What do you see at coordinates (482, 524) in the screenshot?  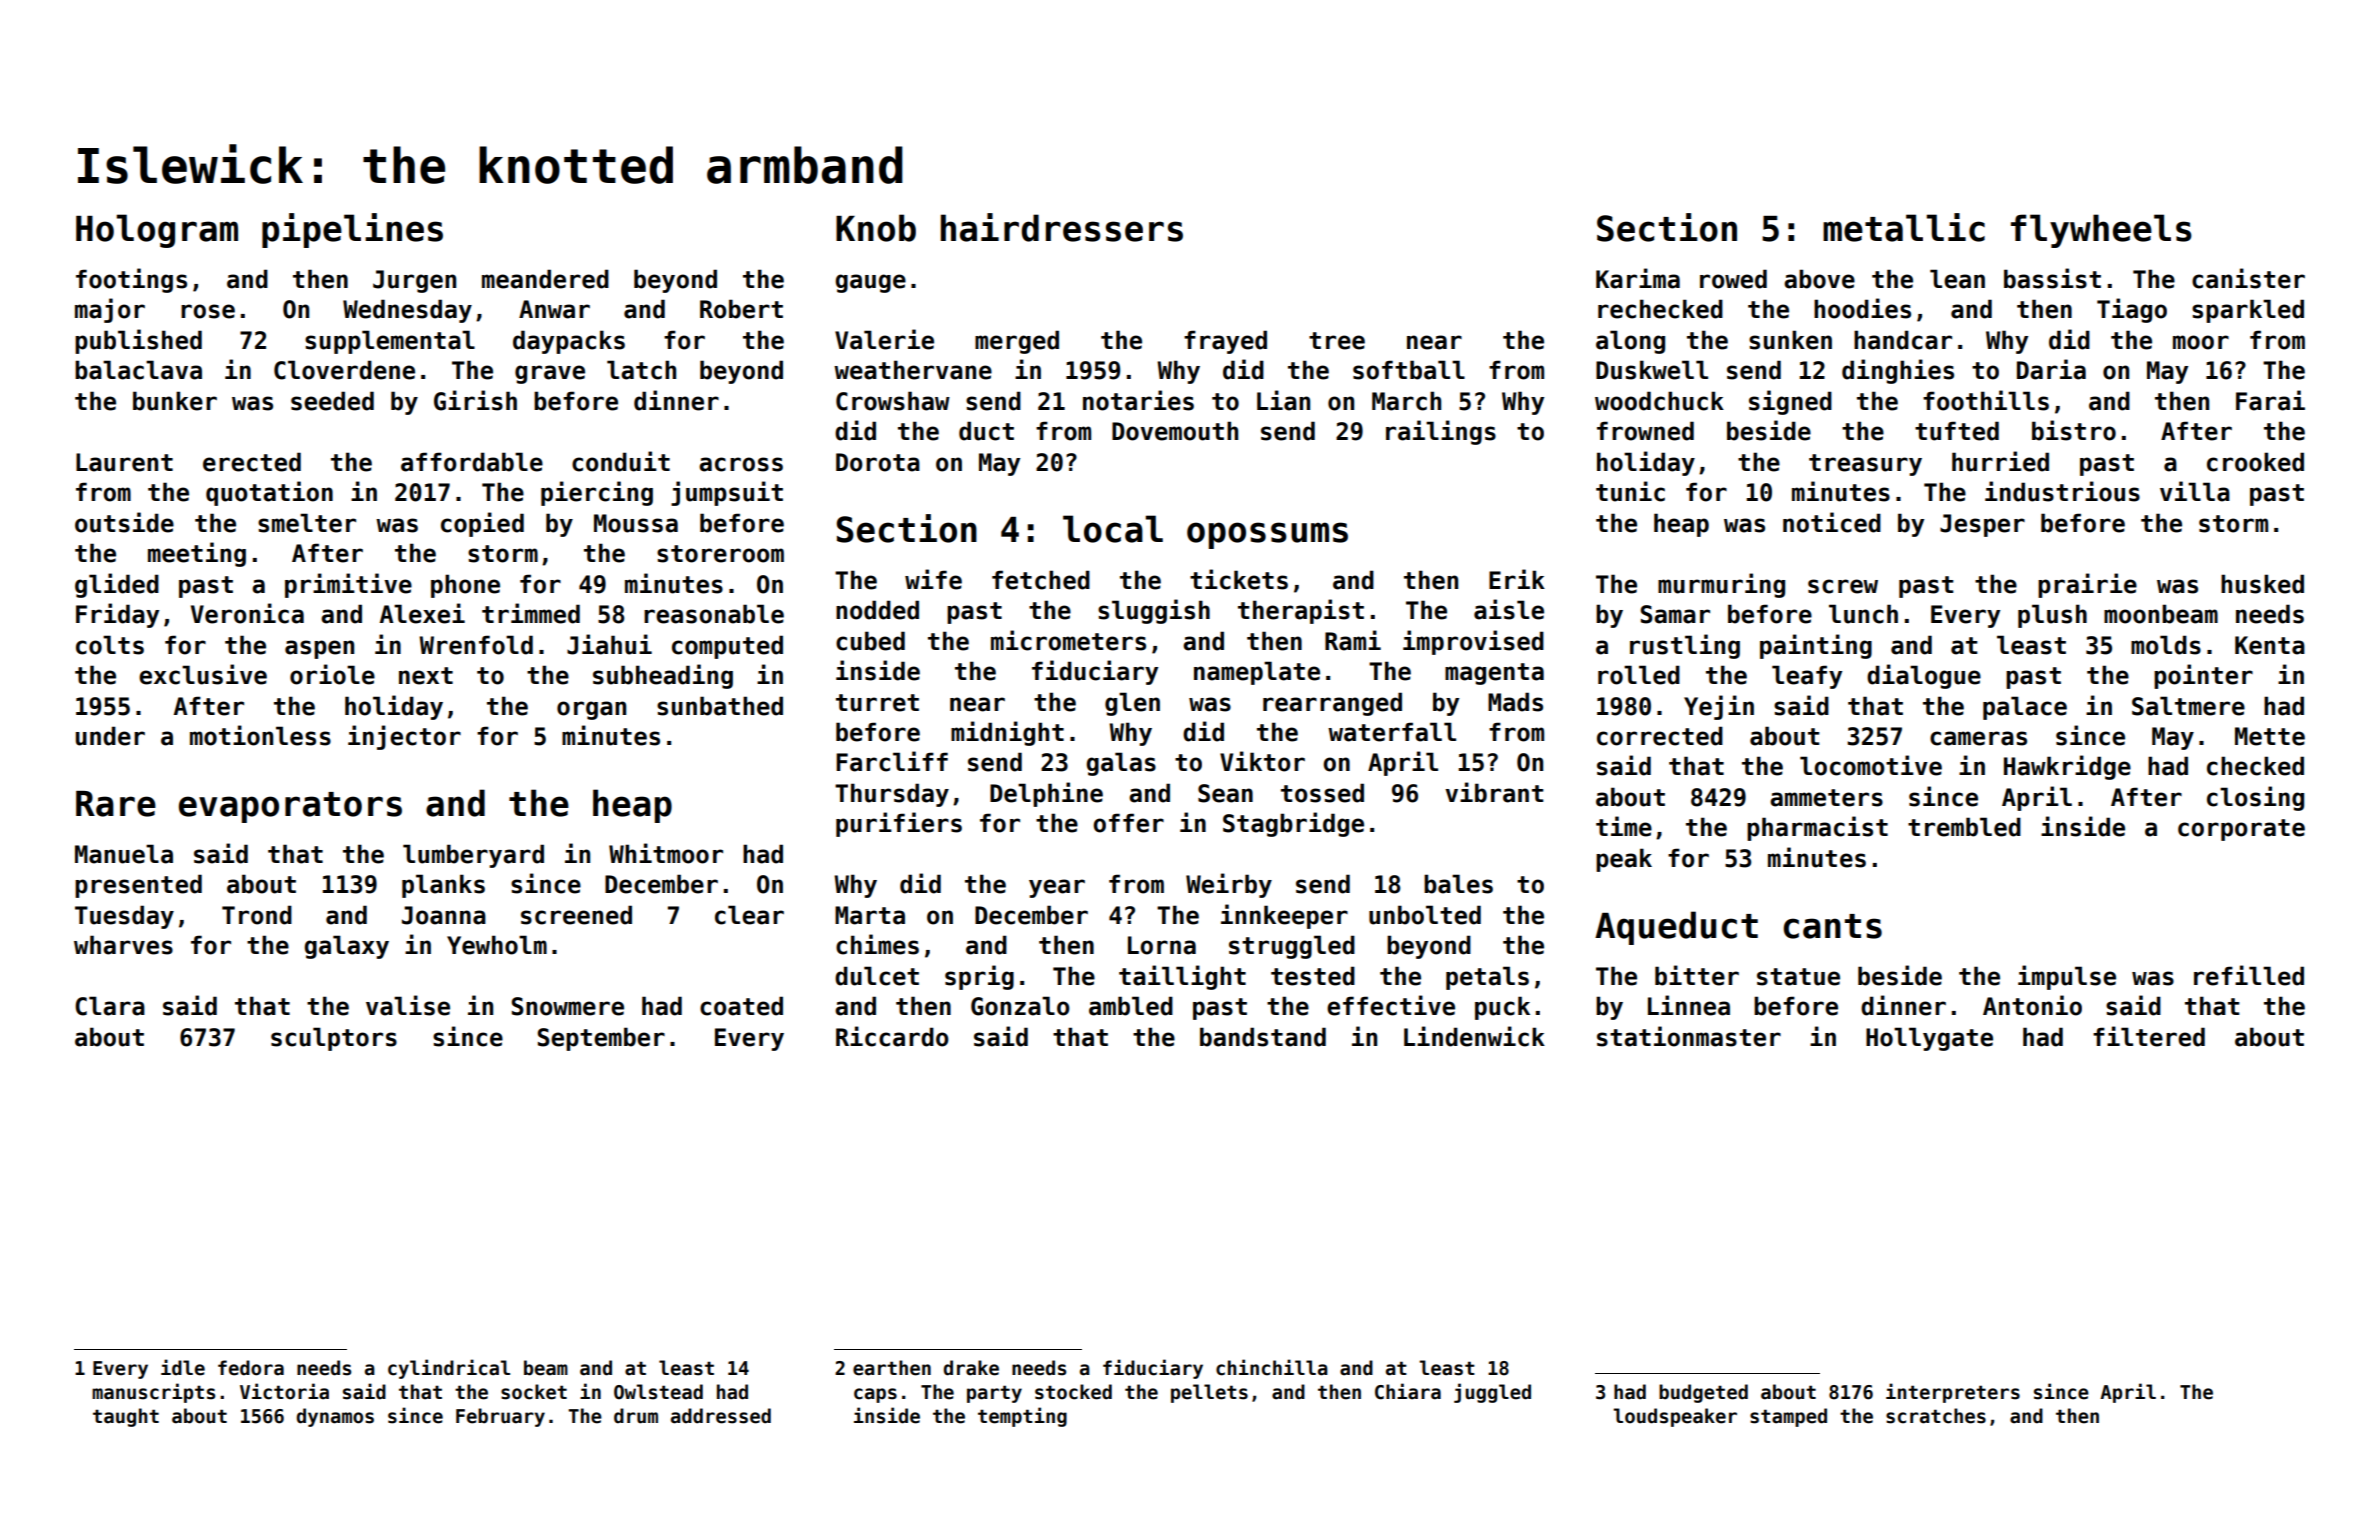 I see `copied` at bounding box center [482, 524].
